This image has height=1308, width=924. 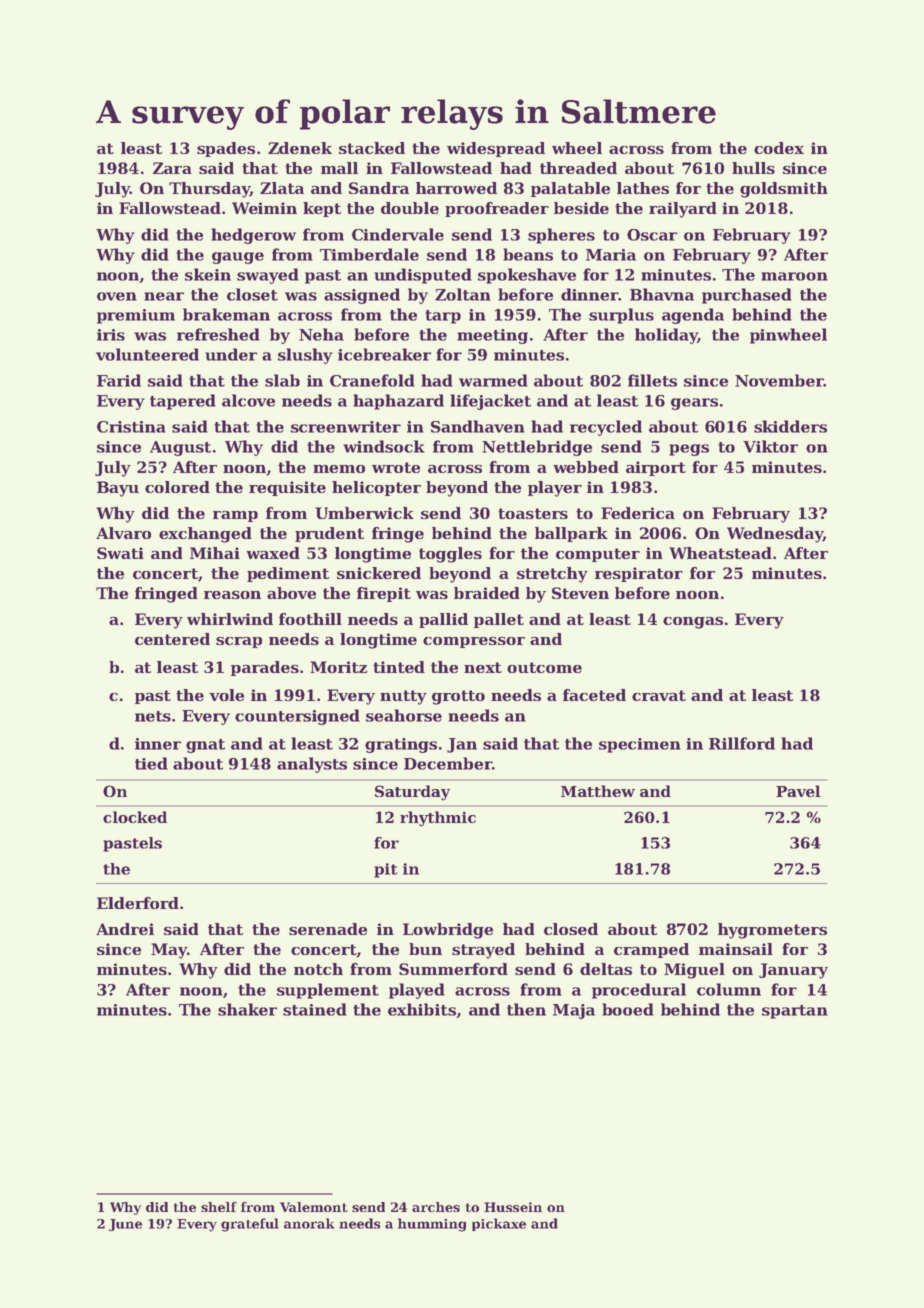 What do you see at coordinates (125, 1225) in the image?
I see `June` at bounding box center [125, 1225].
